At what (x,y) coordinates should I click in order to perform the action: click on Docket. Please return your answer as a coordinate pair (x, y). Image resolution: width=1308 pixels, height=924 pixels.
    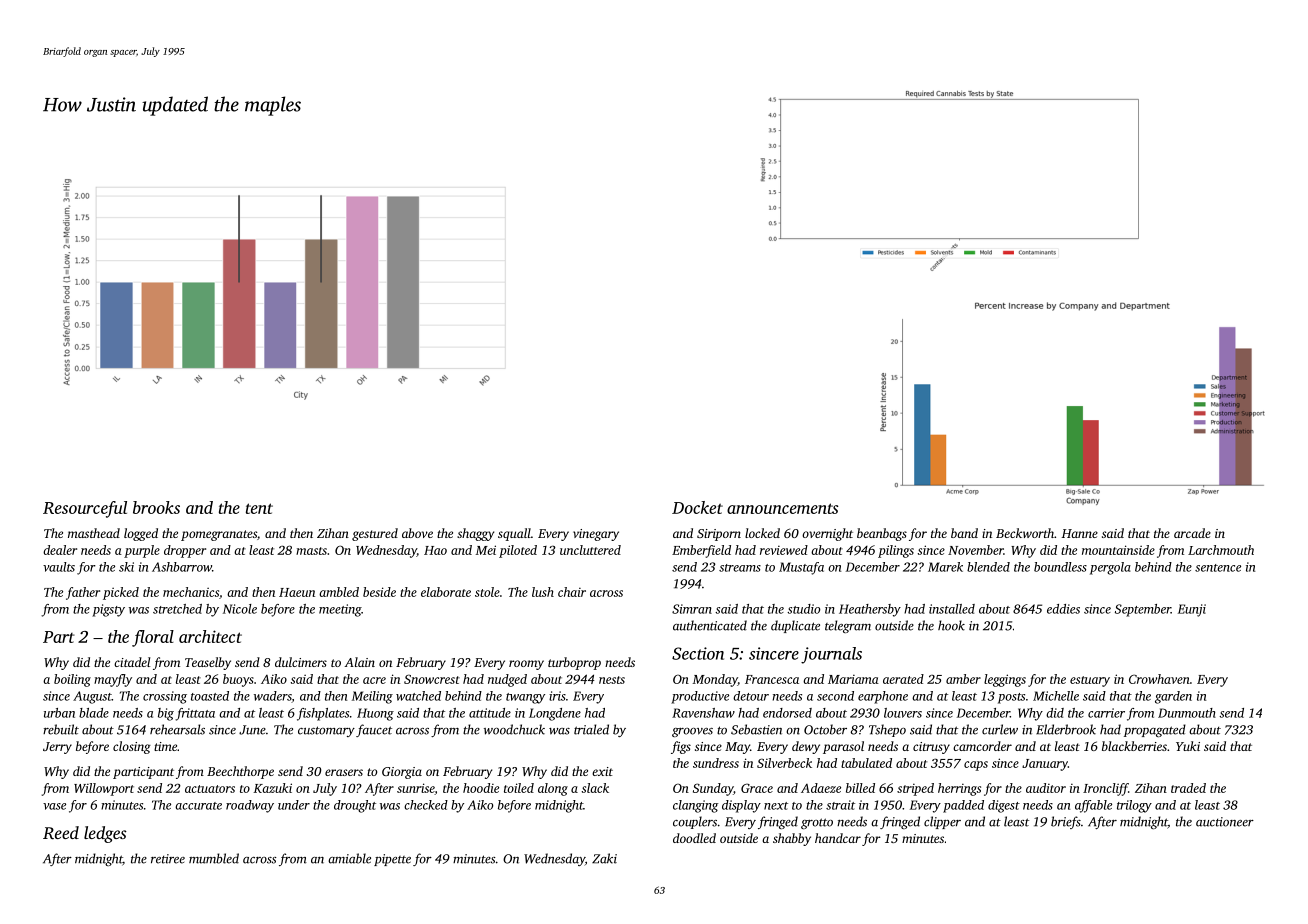
    Looking at the image, I should click on (697, 507).
